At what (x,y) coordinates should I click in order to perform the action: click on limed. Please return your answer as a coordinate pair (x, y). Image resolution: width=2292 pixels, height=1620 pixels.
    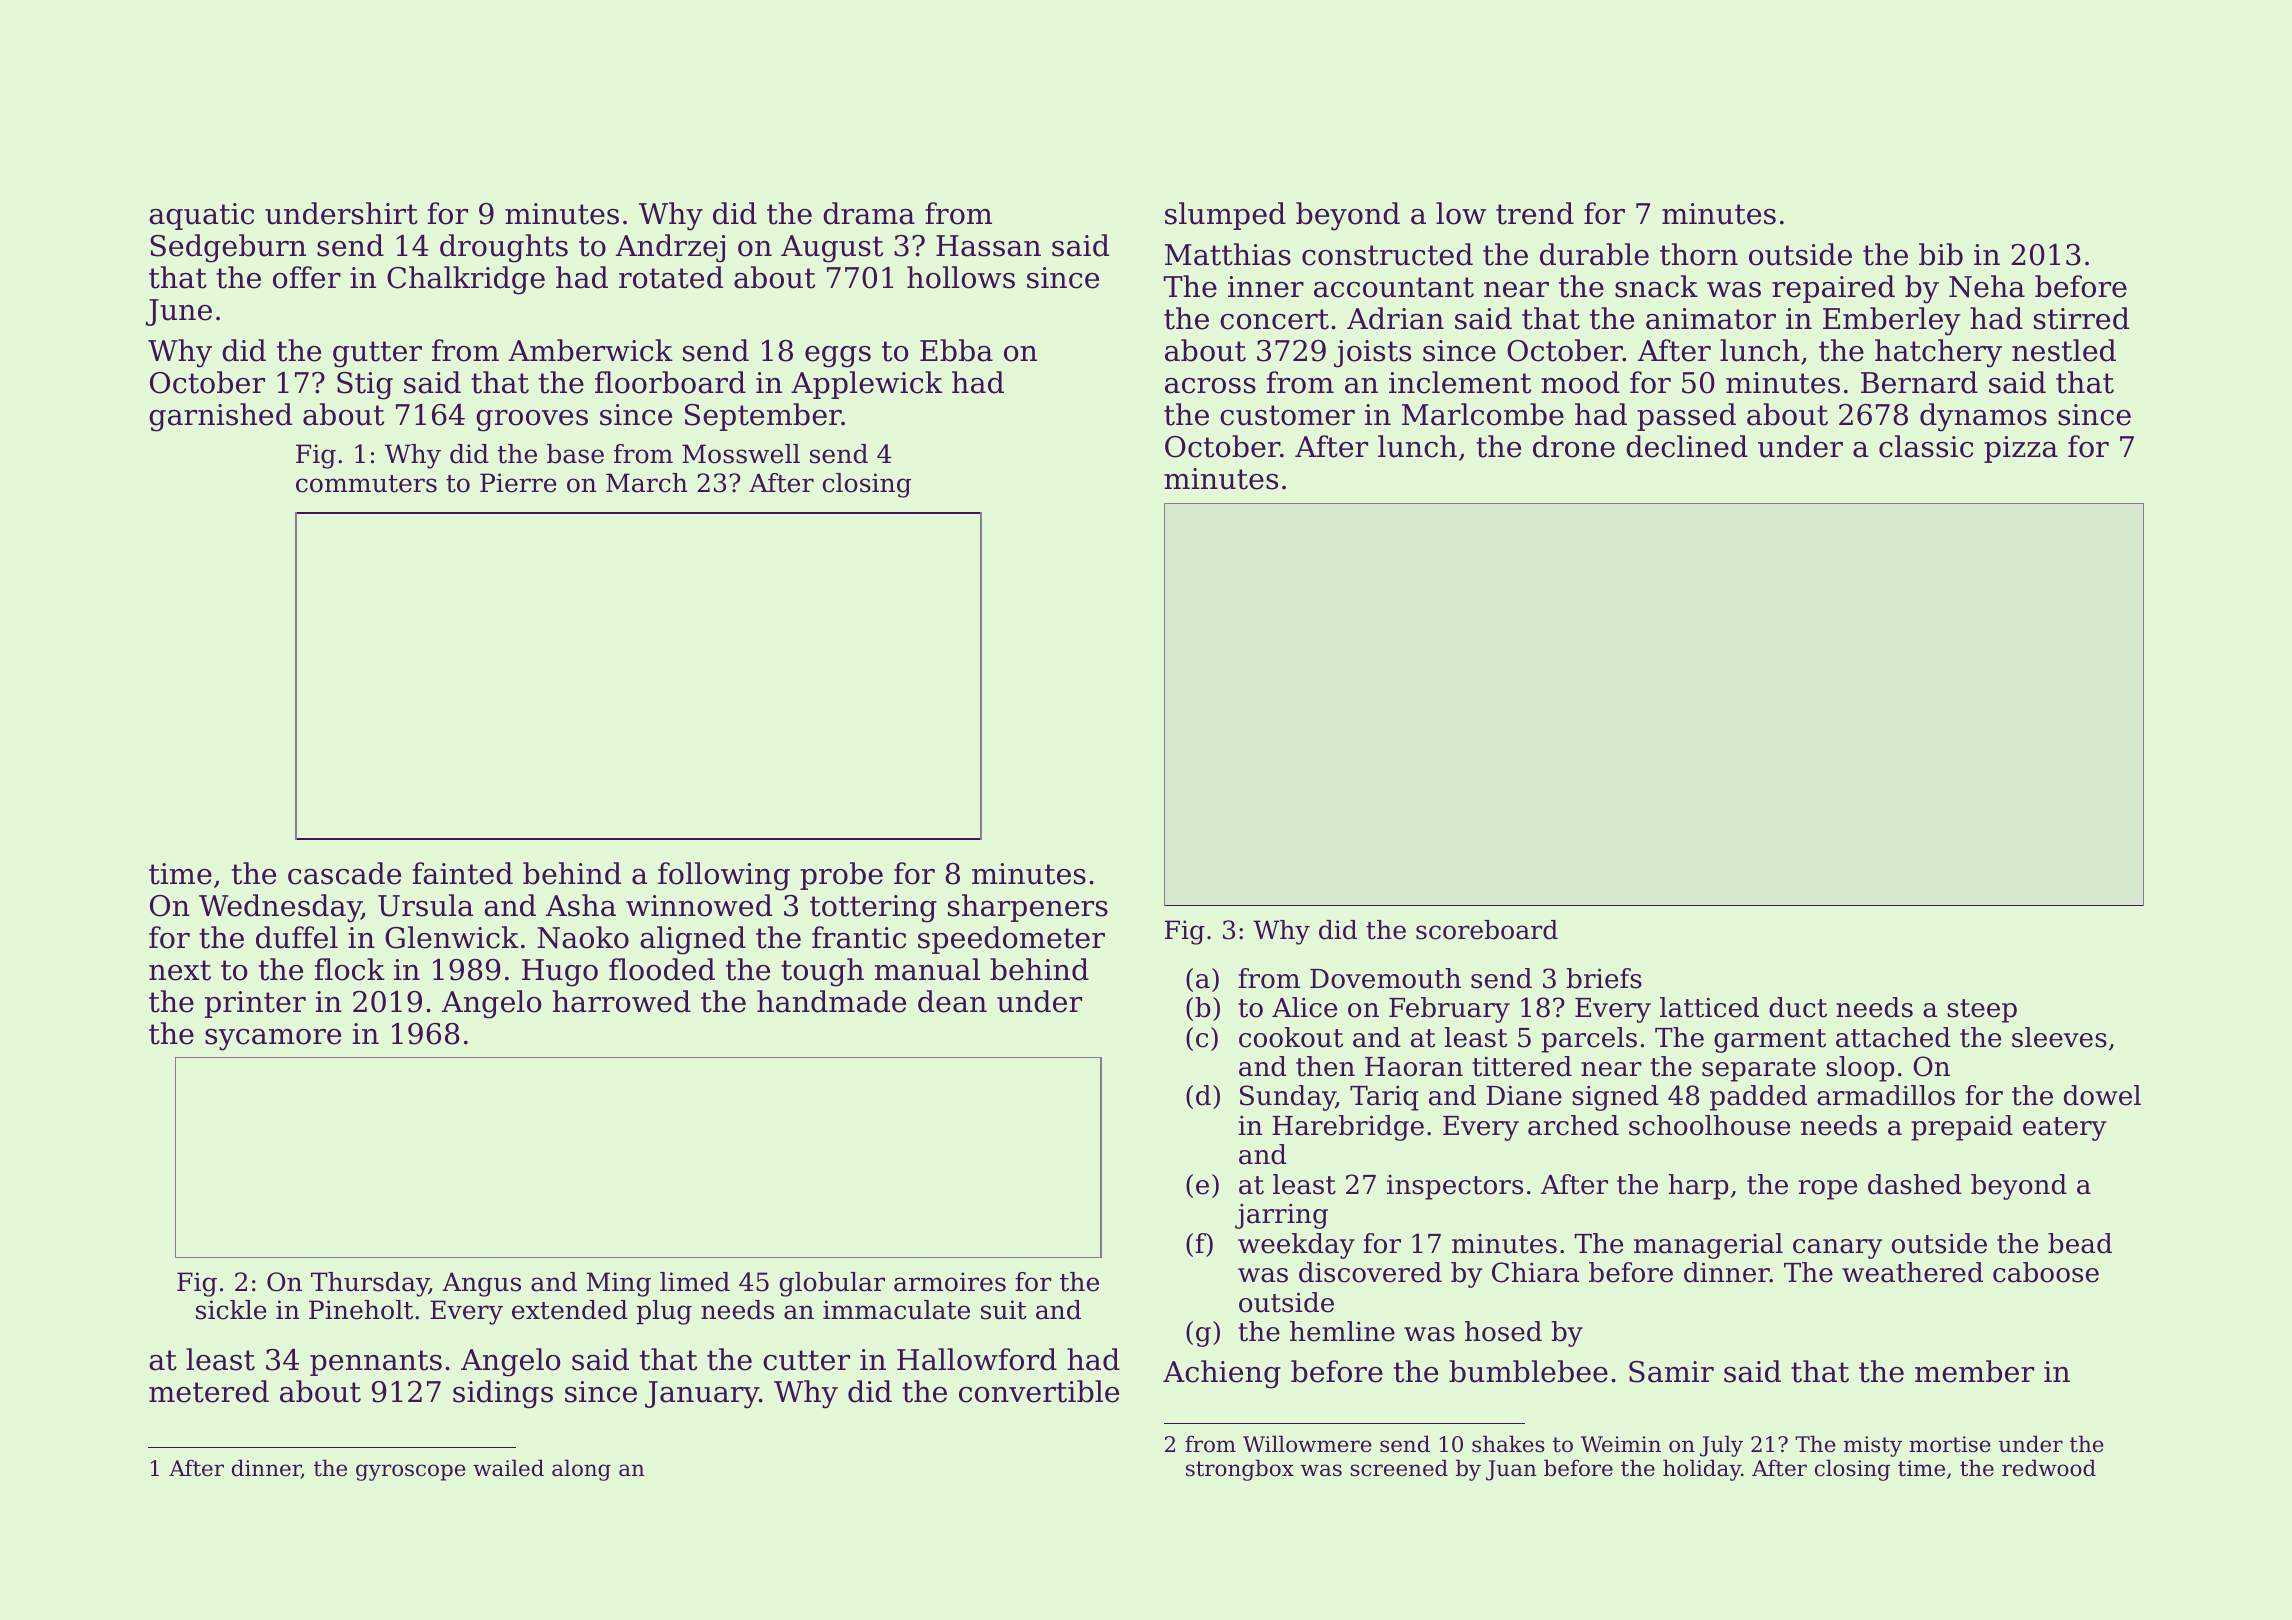
    Looking at the image, I should click on (695, 1282).
